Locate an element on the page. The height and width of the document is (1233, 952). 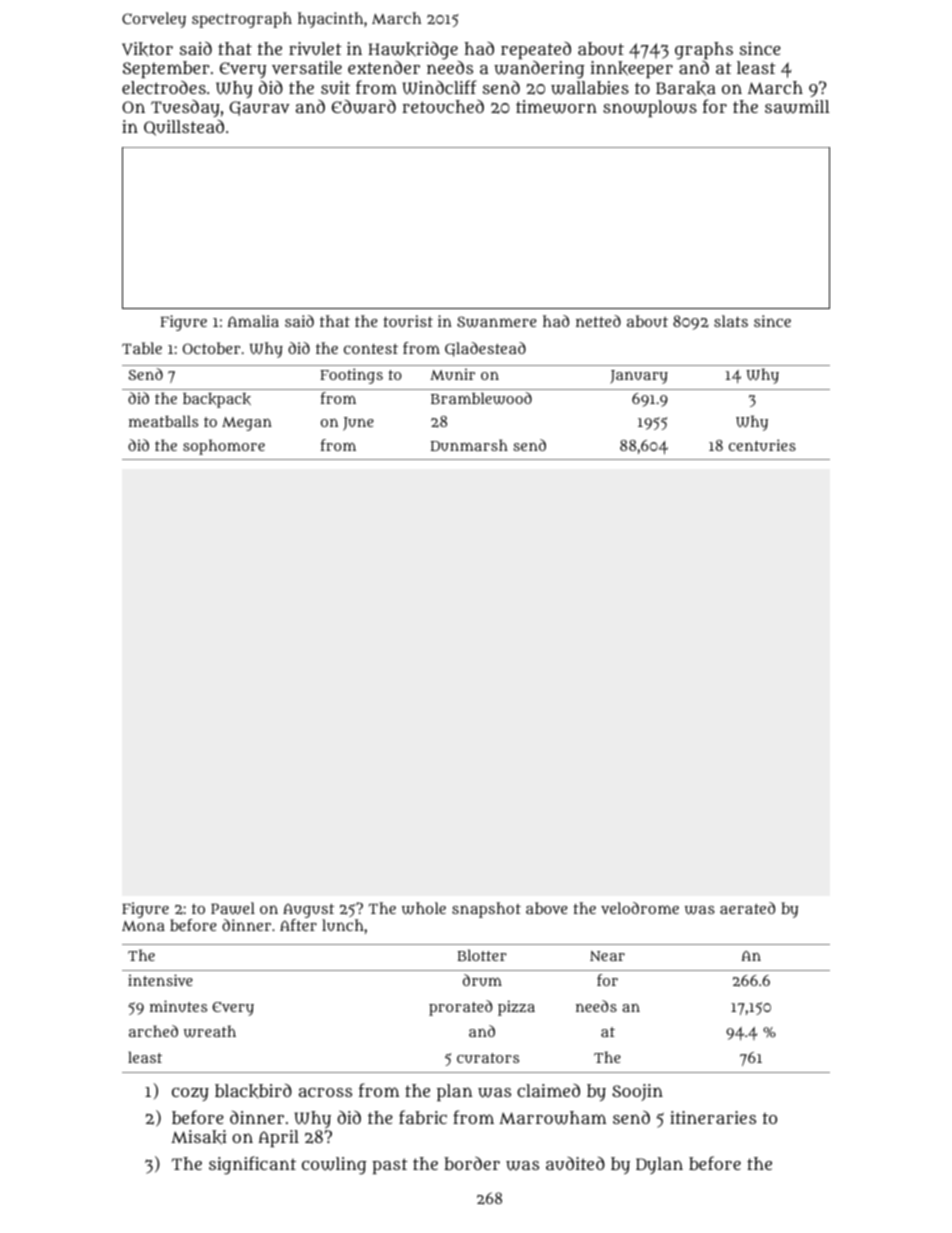
aerated is located at coordinates (747, 908).
